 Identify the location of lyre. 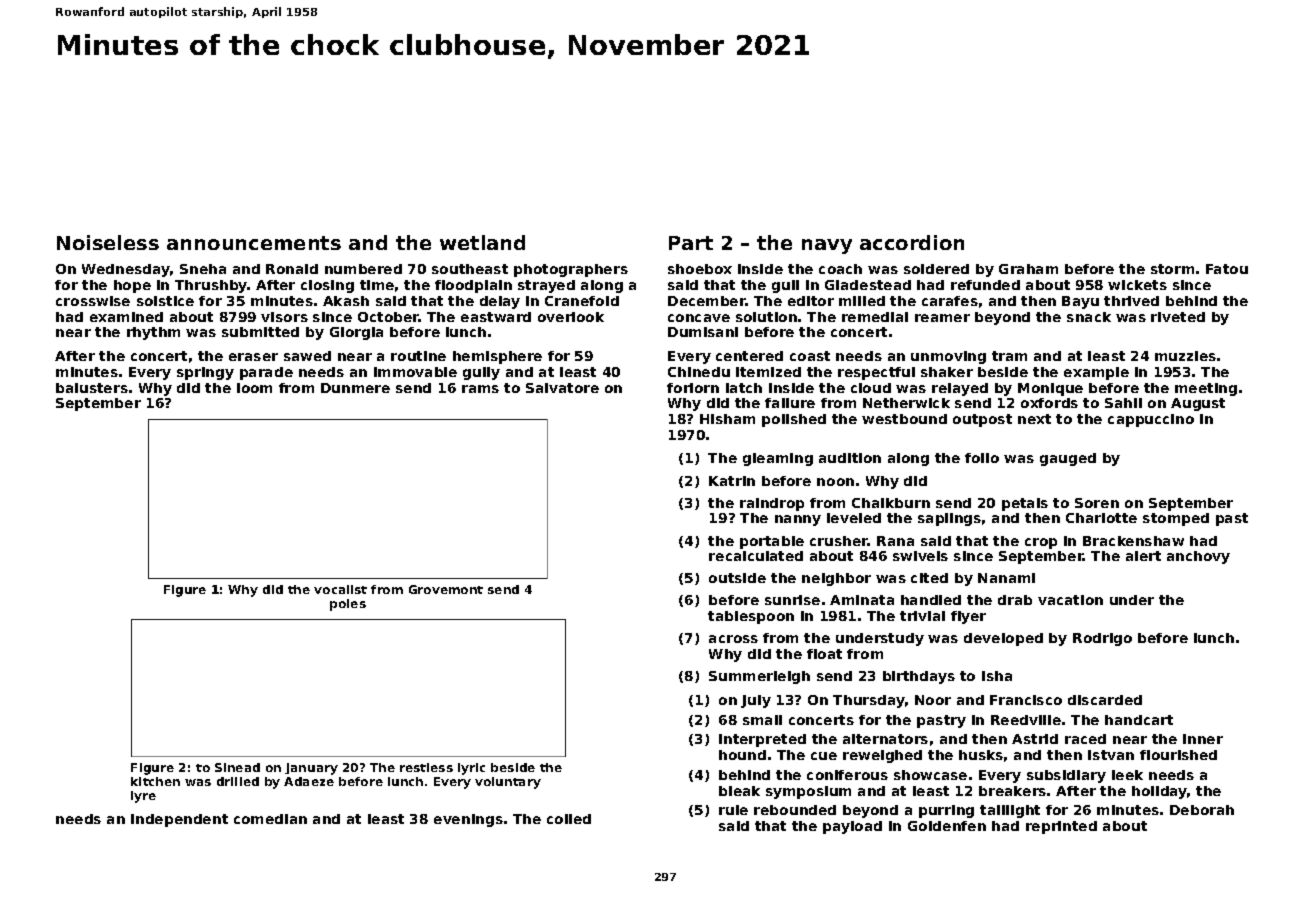
(143, 797).
